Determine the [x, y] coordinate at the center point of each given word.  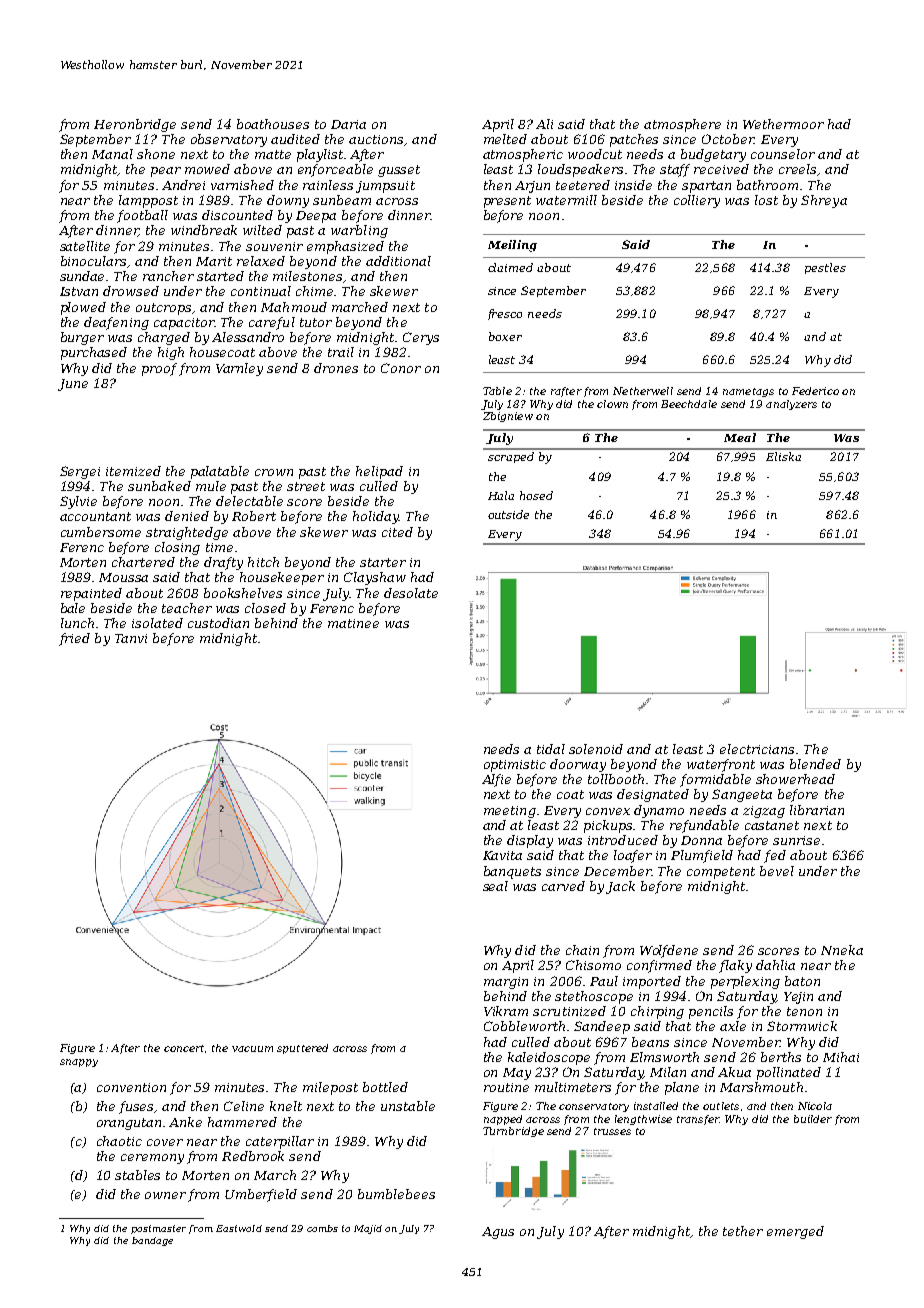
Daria [348, 124]
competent [721, 873]
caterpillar [280, 1142]
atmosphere [682, 125]
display [530, 841]
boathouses [273, 124]
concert [184, 1048]
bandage [152, 1241]
